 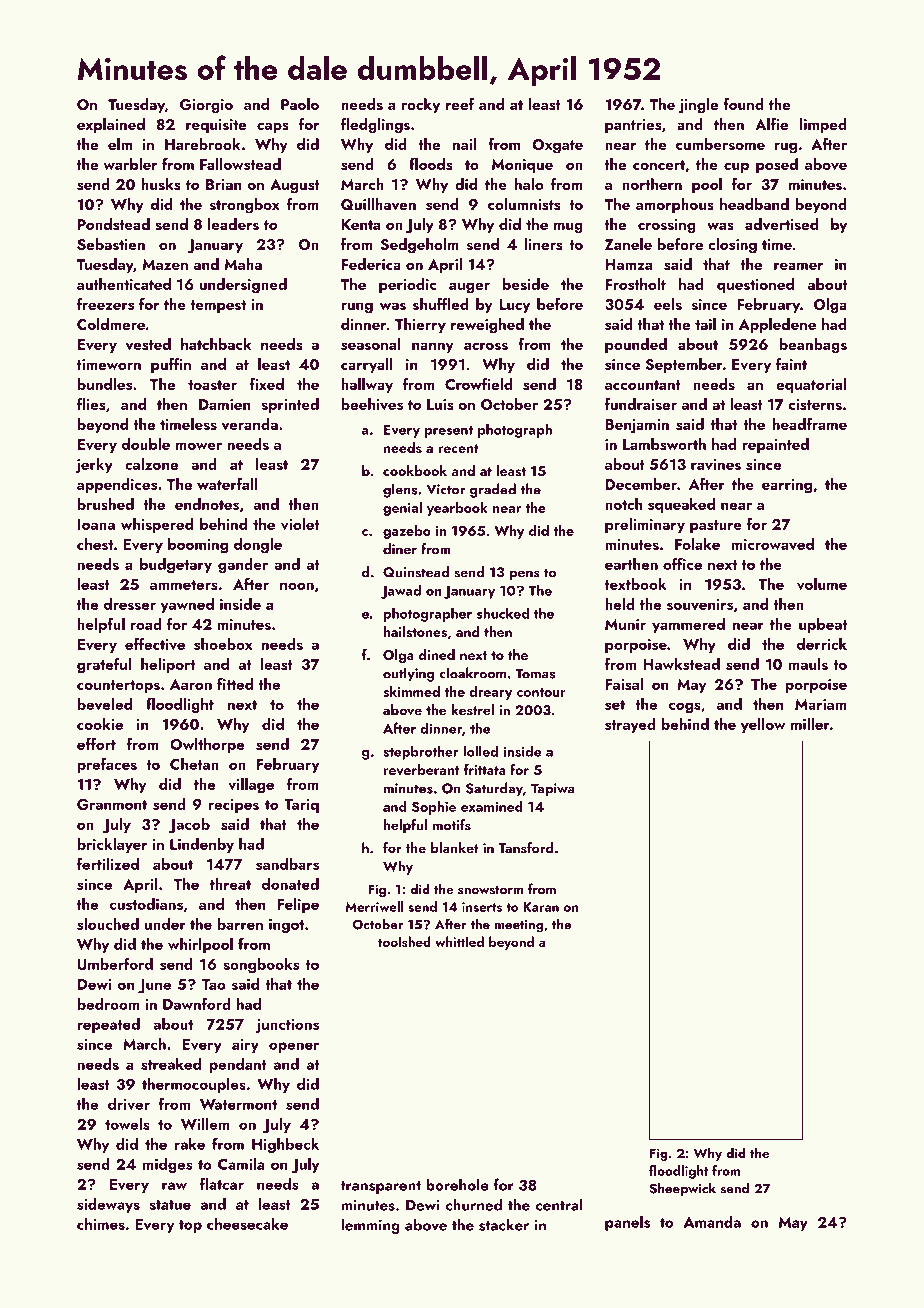 I want to click on Amanda, so click(x=712, y=1222).
